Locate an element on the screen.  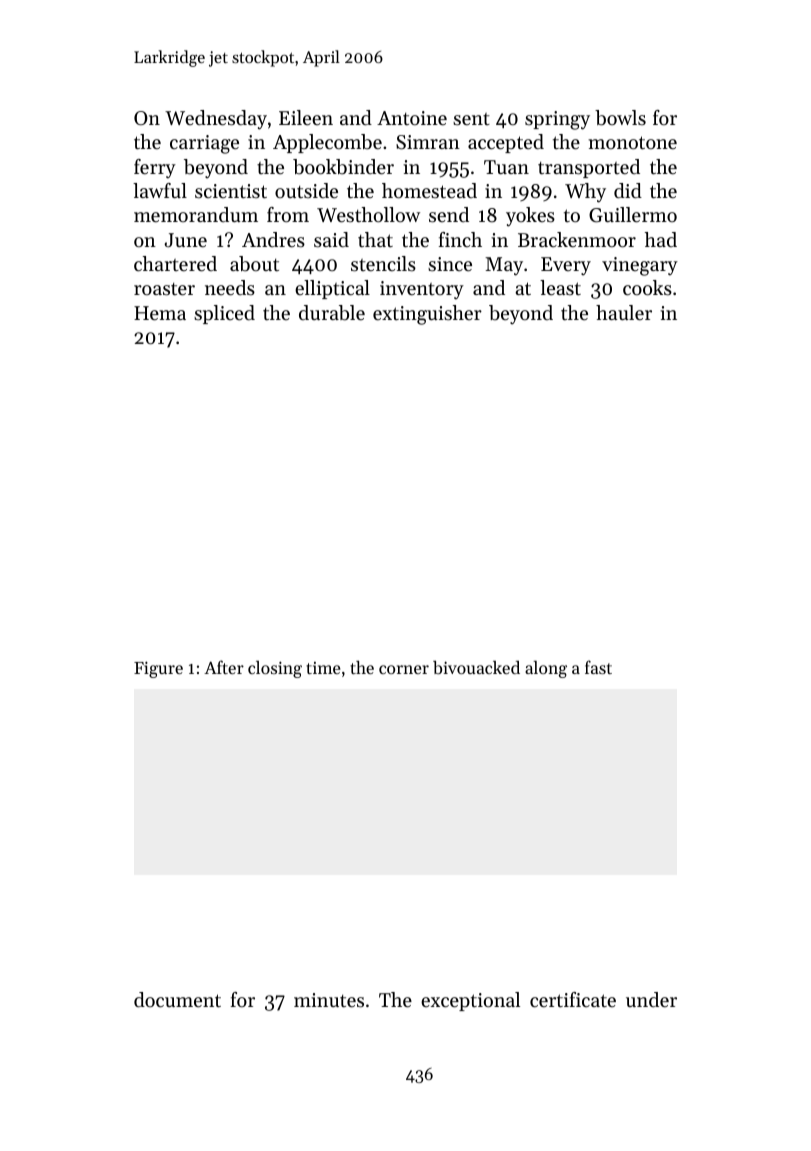
document is located at coordinates (177, 1000).
